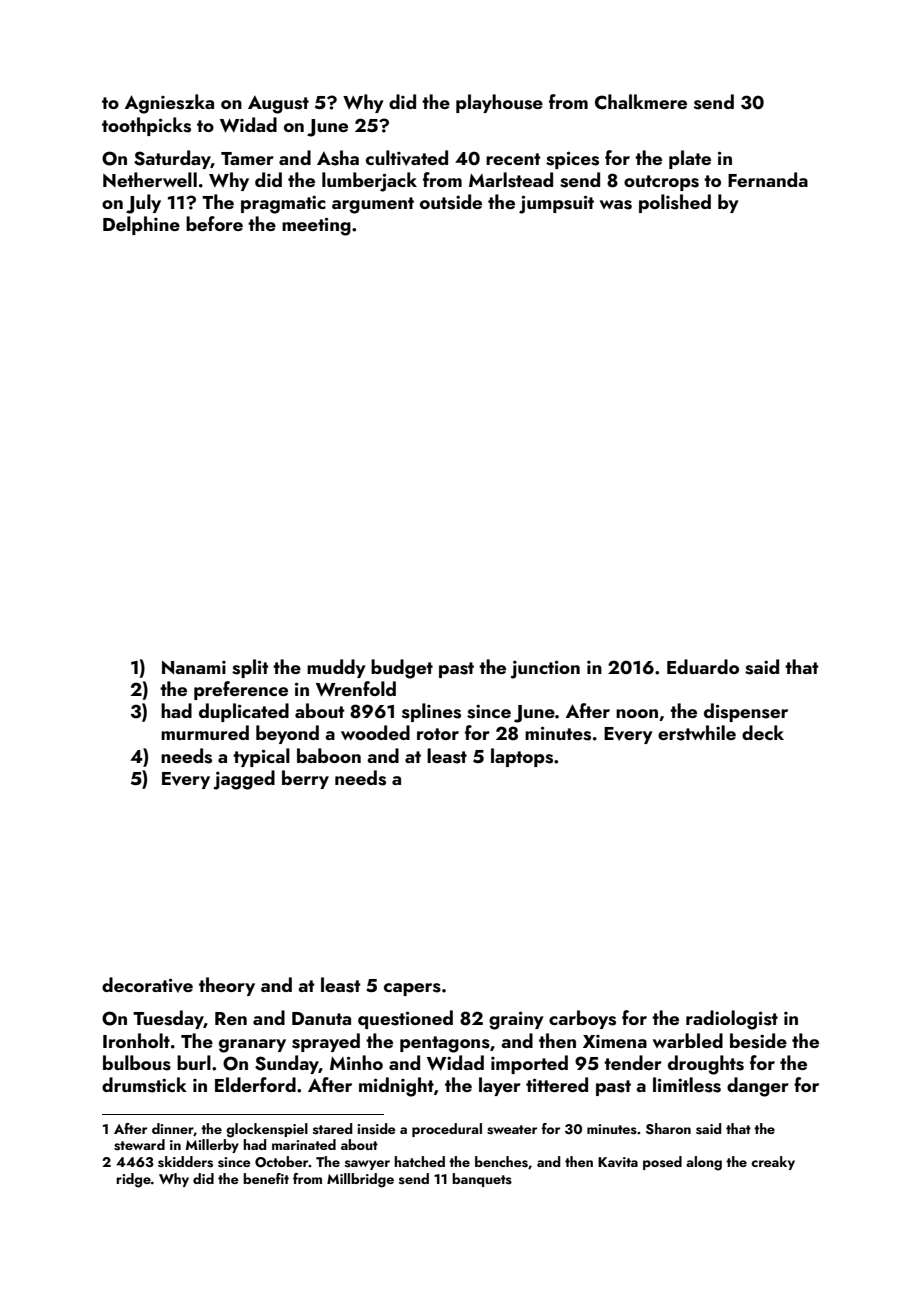 The image size is (924, 1308). I want to click on Chalkmere, so click(641, 102).
